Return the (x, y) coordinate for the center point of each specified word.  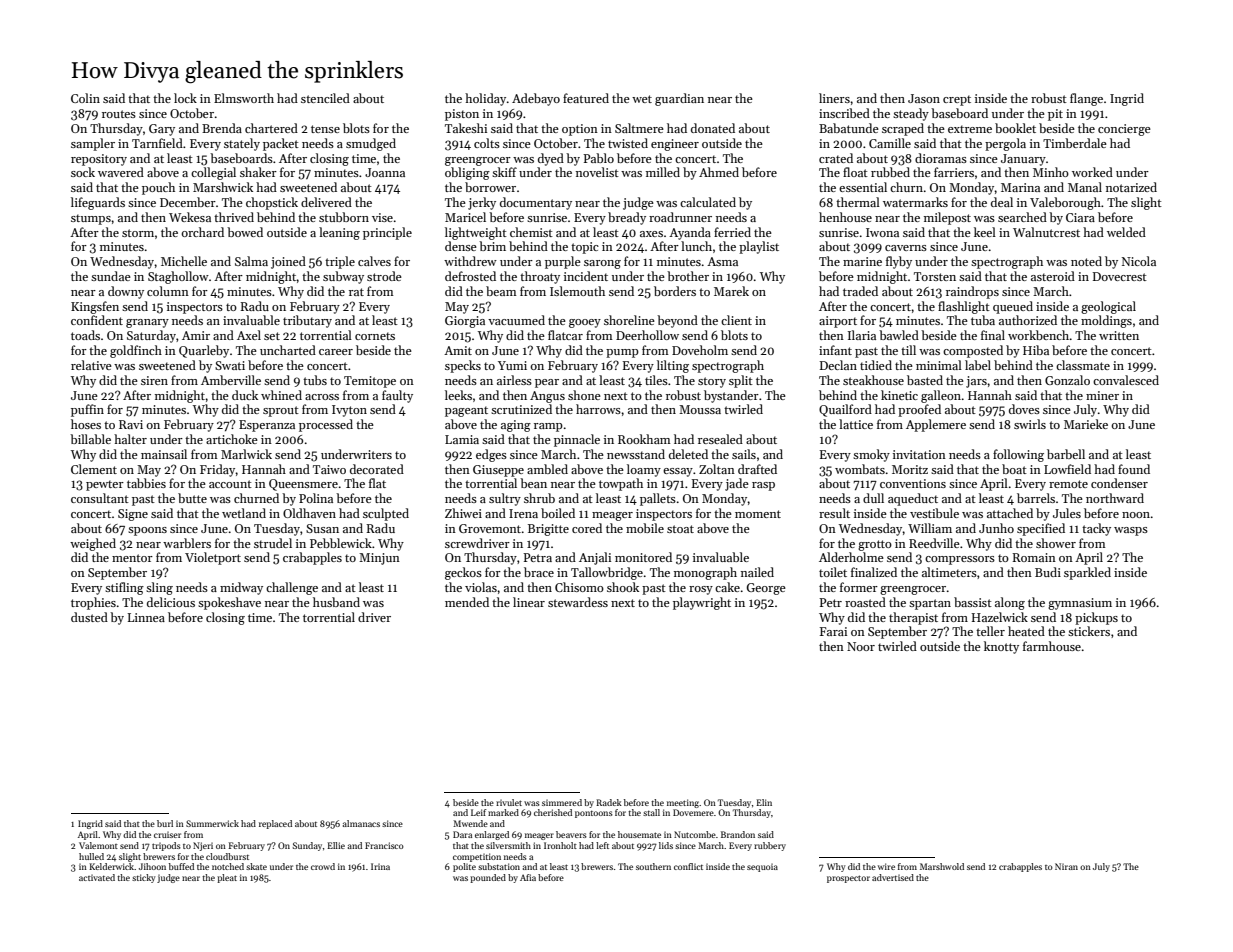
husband (336, 602)
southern (653, 866)
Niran (1066, 866)
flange (1086, 99)
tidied (876, 365)
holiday (485, 99)
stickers (1089, 631)
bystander (731, 396)
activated (97, 877)
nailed (757, 572)
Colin (85, 98)
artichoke (232, 439)
